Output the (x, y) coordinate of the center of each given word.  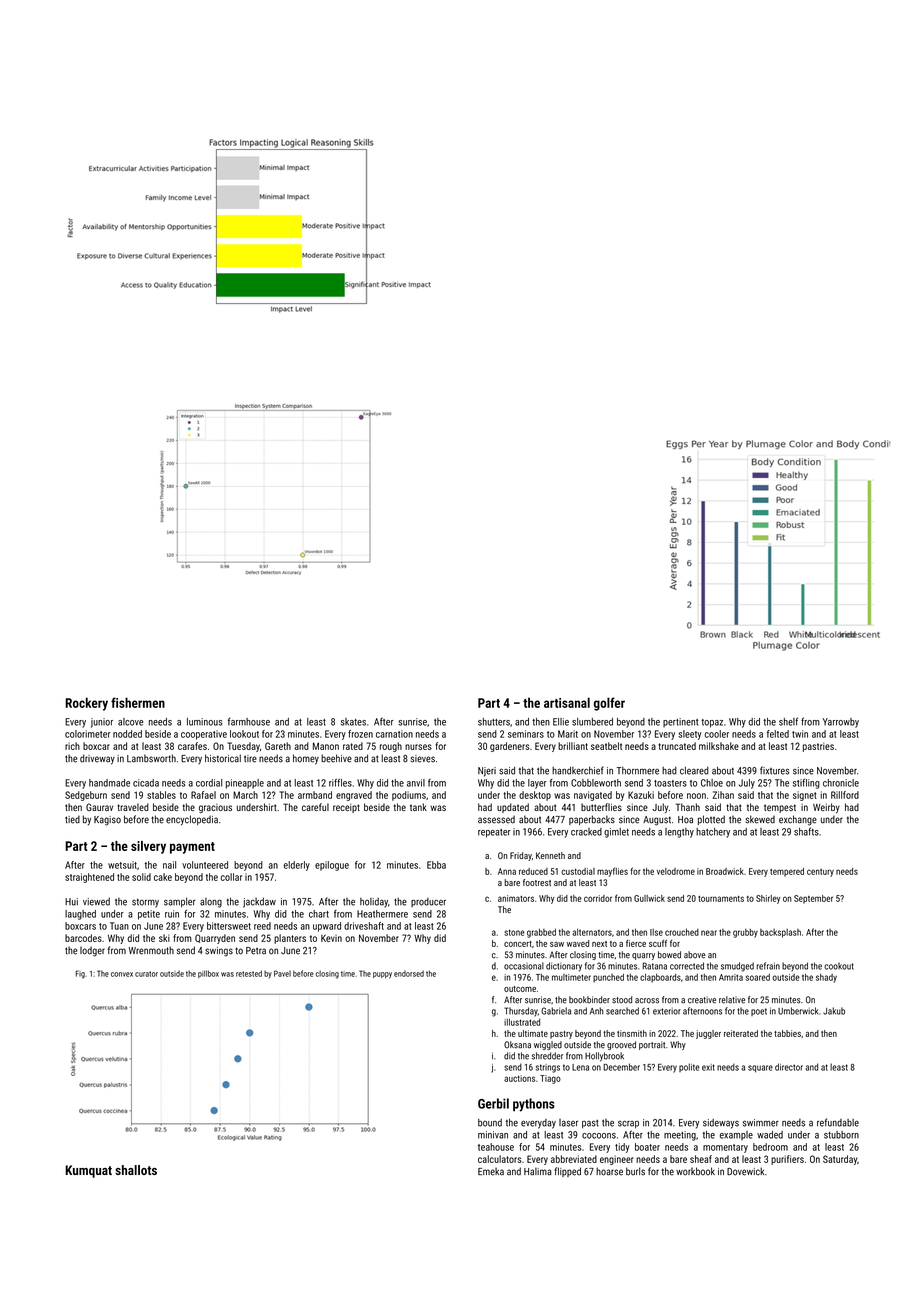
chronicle (841, 783)
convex (122, 974)
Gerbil (493, 1103)
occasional (524, 966)
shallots (136, 1170)
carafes (192, 746)
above (694, 955)
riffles (340, 783)
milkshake (719, 746)
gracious (215, 808)
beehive (336, 758)
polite (689, 1067)
